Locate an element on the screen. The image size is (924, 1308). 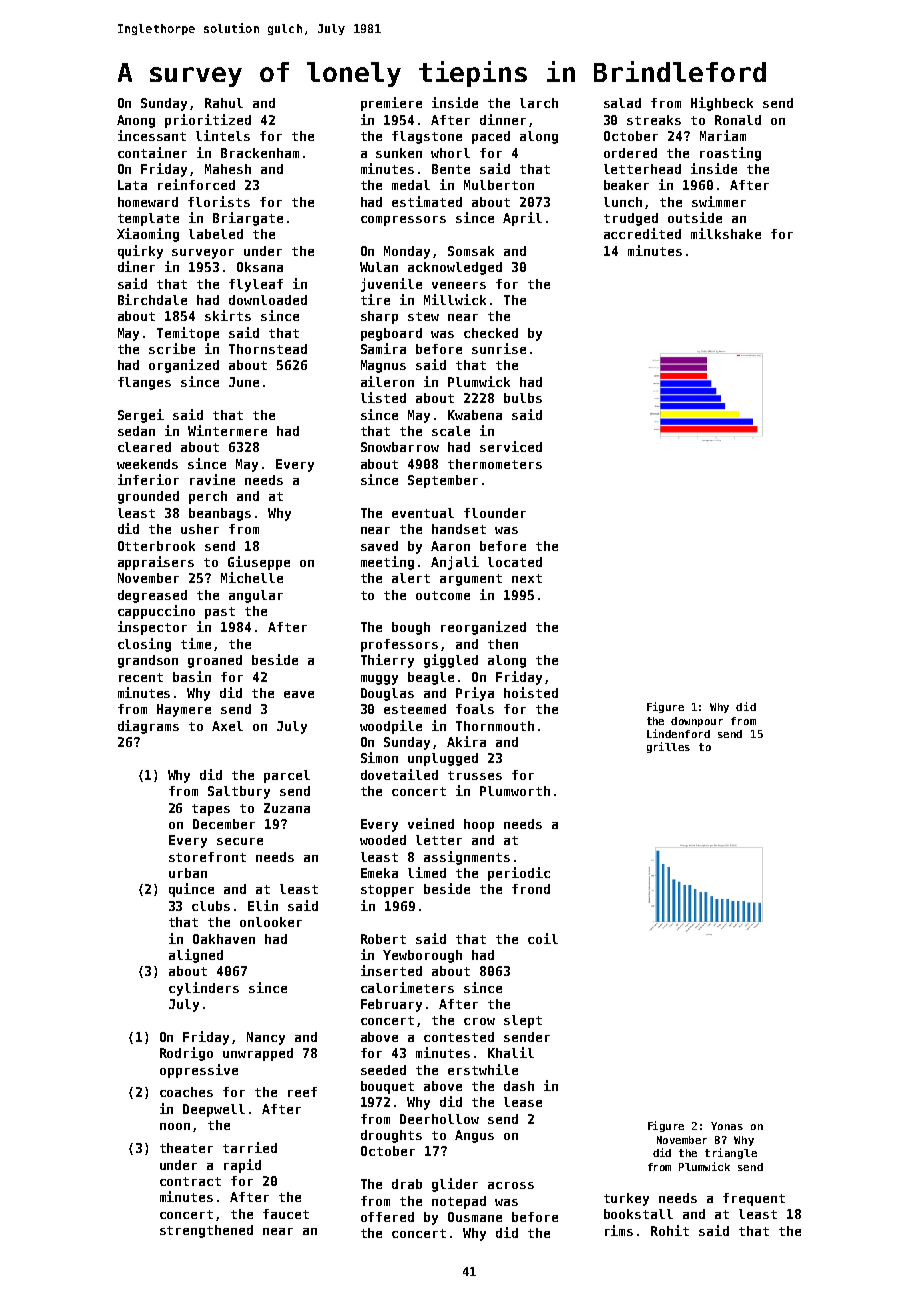
downpour is located at coordinates (697, 722).
